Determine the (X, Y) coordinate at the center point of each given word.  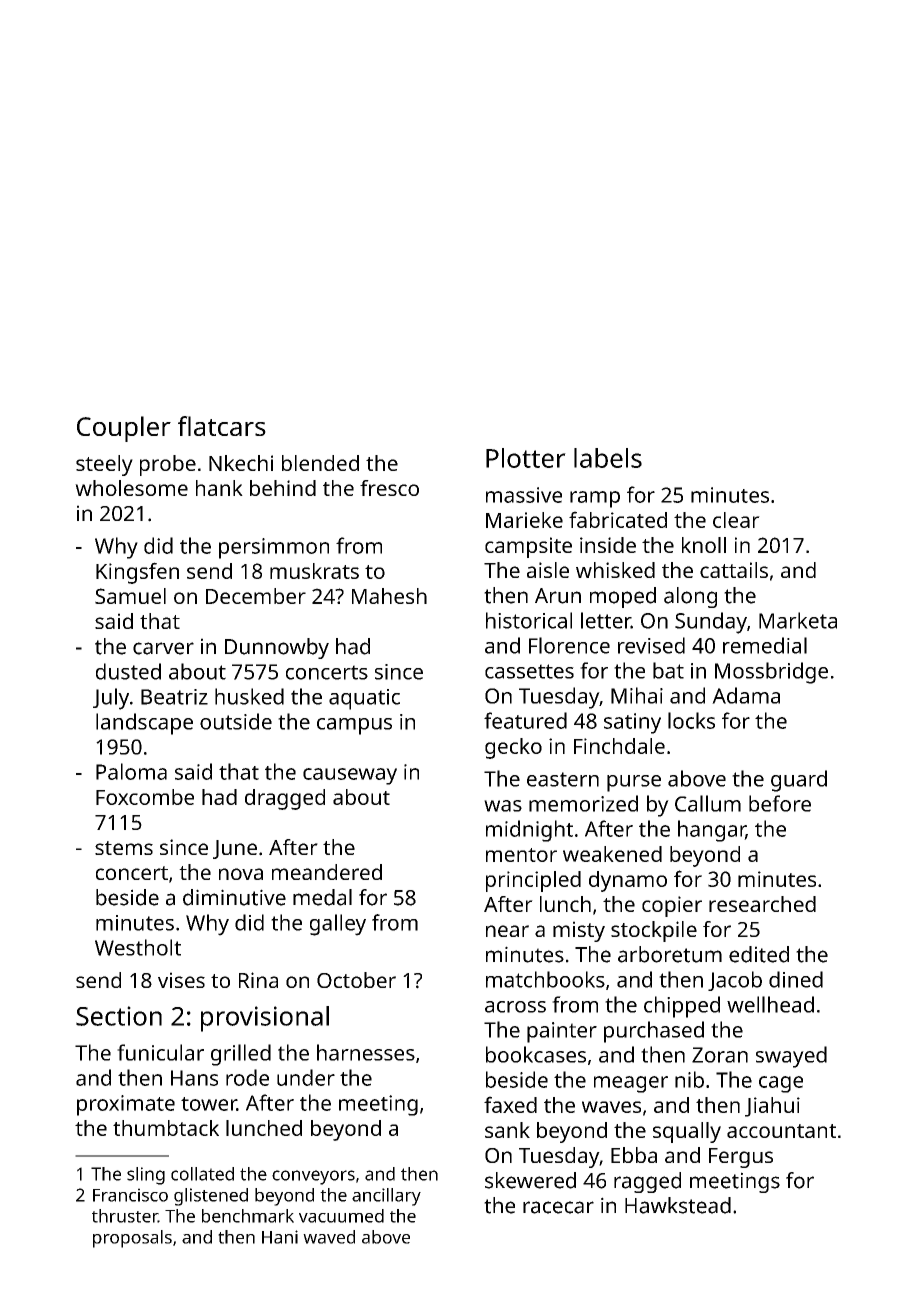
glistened (211, 1197)
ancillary (386, 1197)
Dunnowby (277, 648)
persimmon (274, 548)
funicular (160, 1052)
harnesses (366, 1052)
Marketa (798, 620)
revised (651, 645)
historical (529, 620)
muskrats (314, 571)
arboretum (670, 954)
